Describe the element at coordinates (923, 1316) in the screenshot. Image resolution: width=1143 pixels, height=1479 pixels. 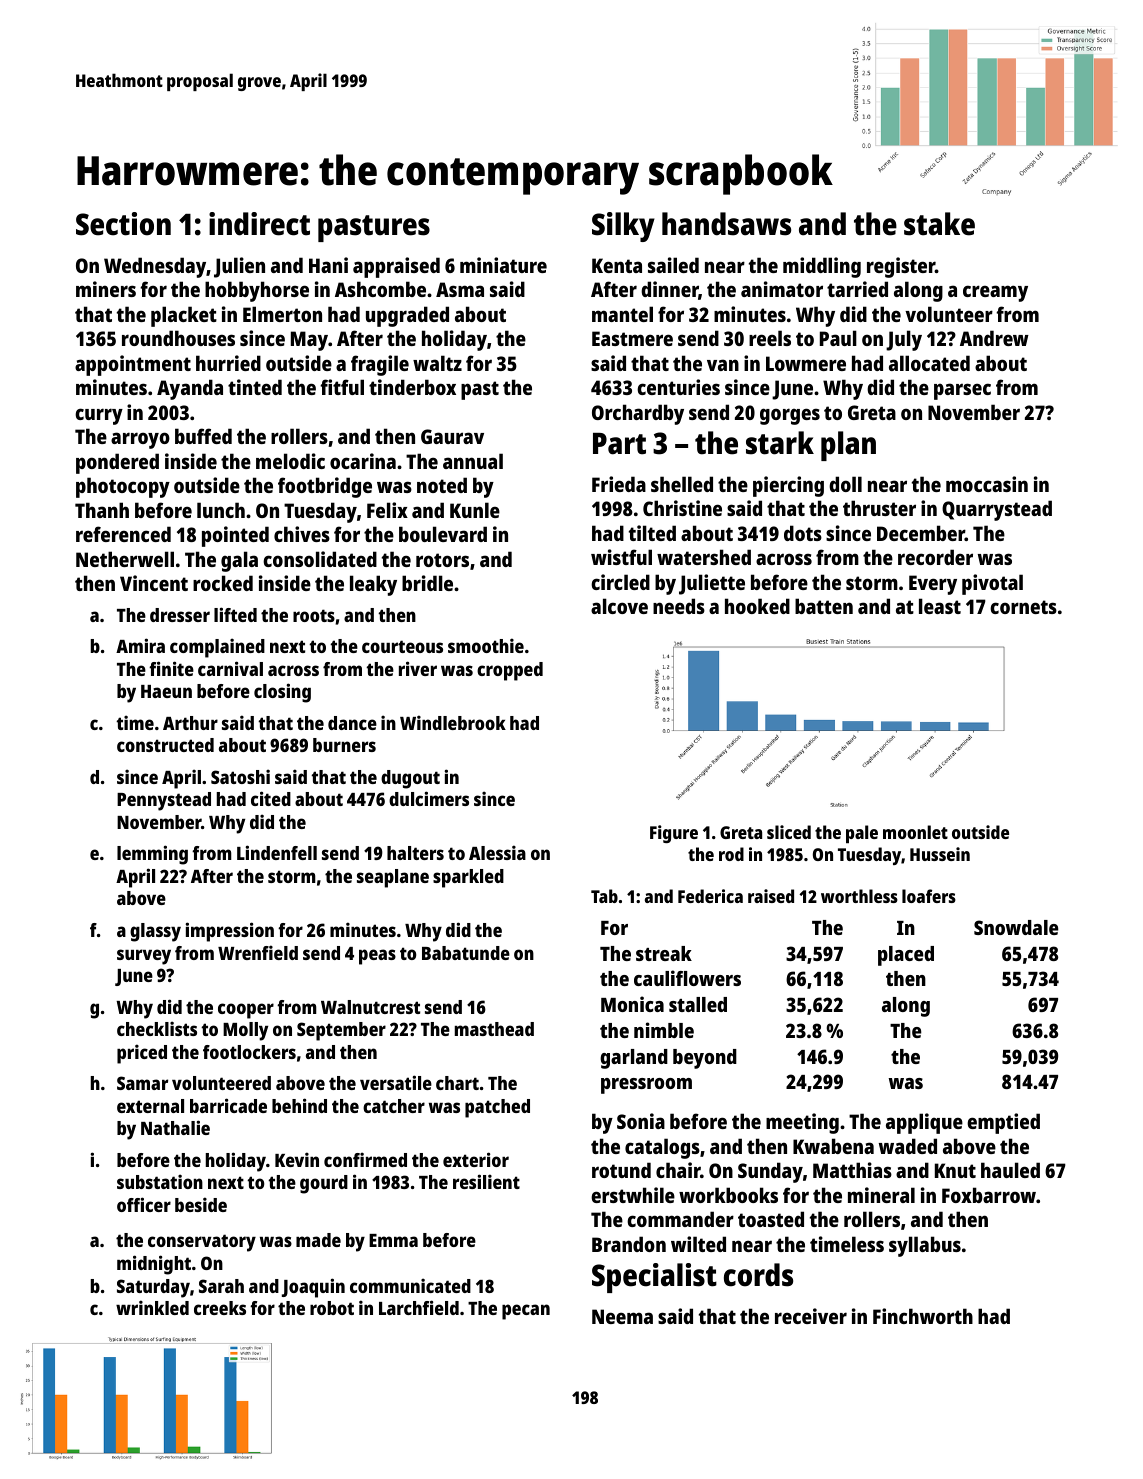
I see `Finchworth` at that location.
